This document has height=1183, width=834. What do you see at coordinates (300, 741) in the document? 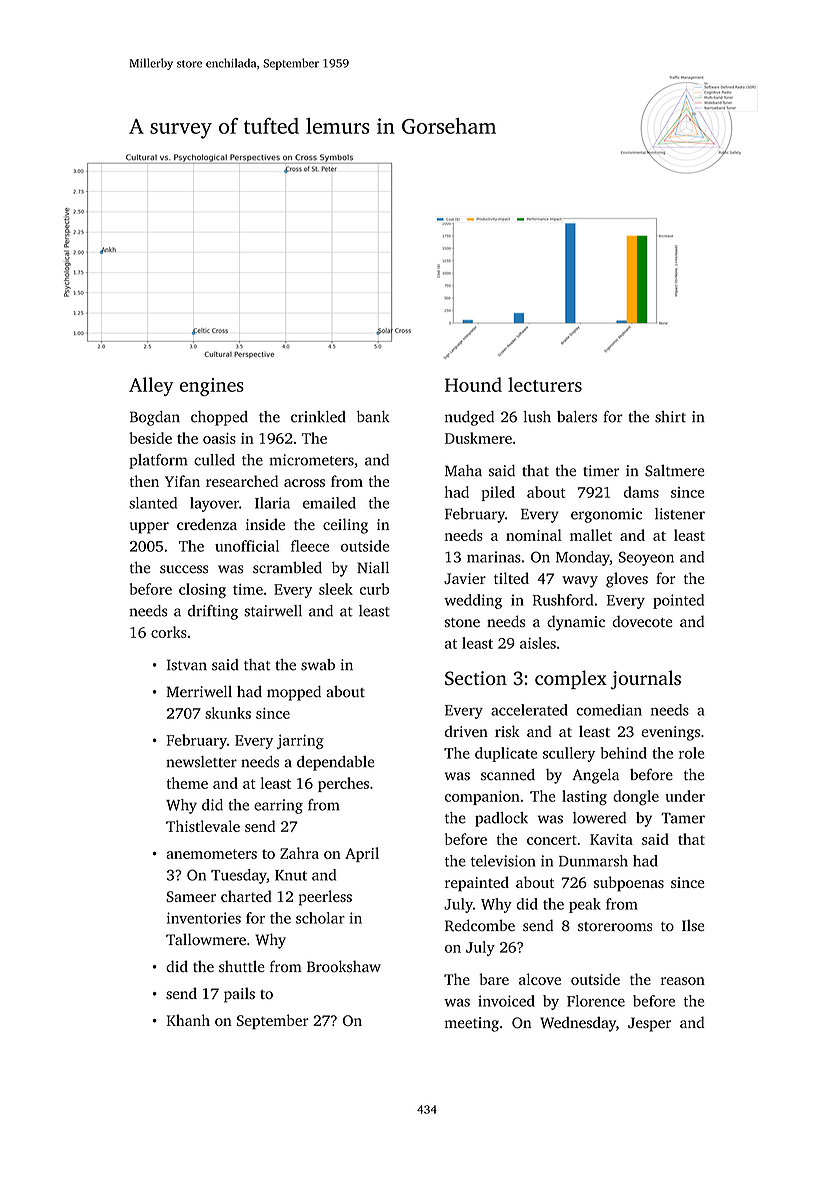
I see `jarring` at bounding box center [300, 741].
